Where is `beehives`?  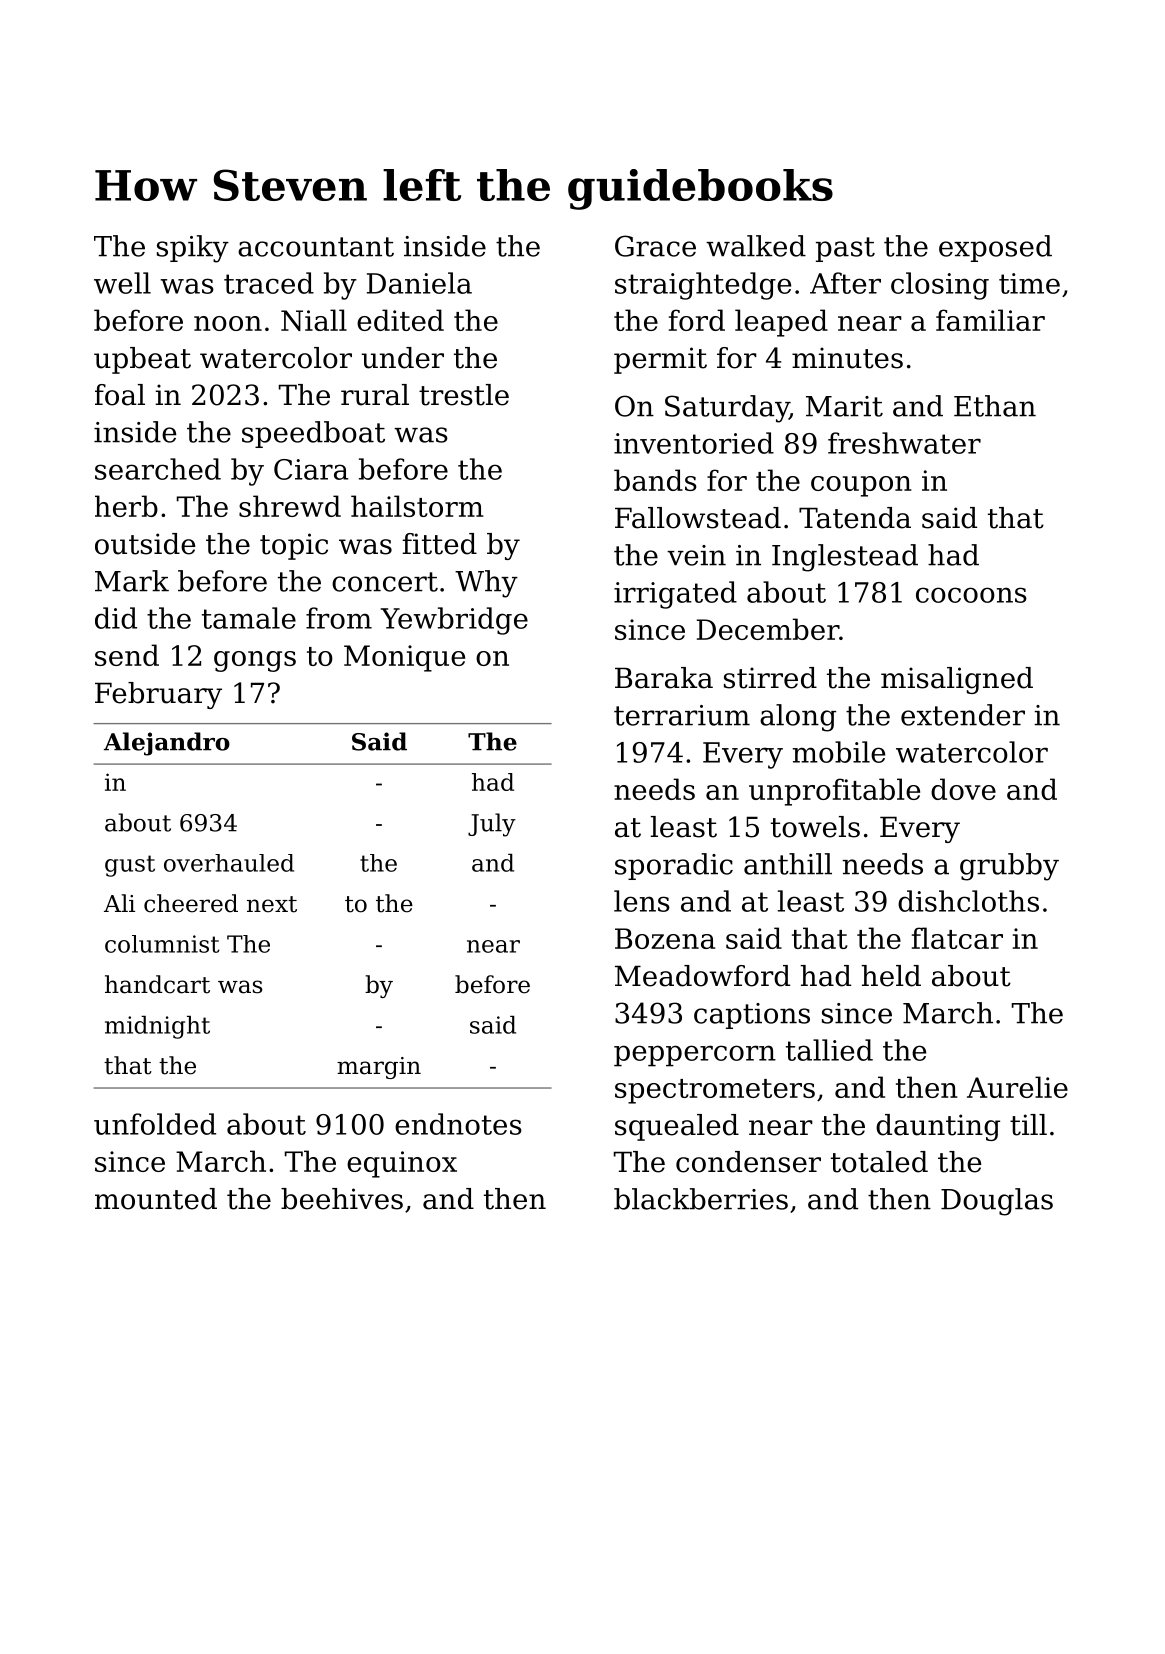 beehives is located at coordinates (342, 1199).
